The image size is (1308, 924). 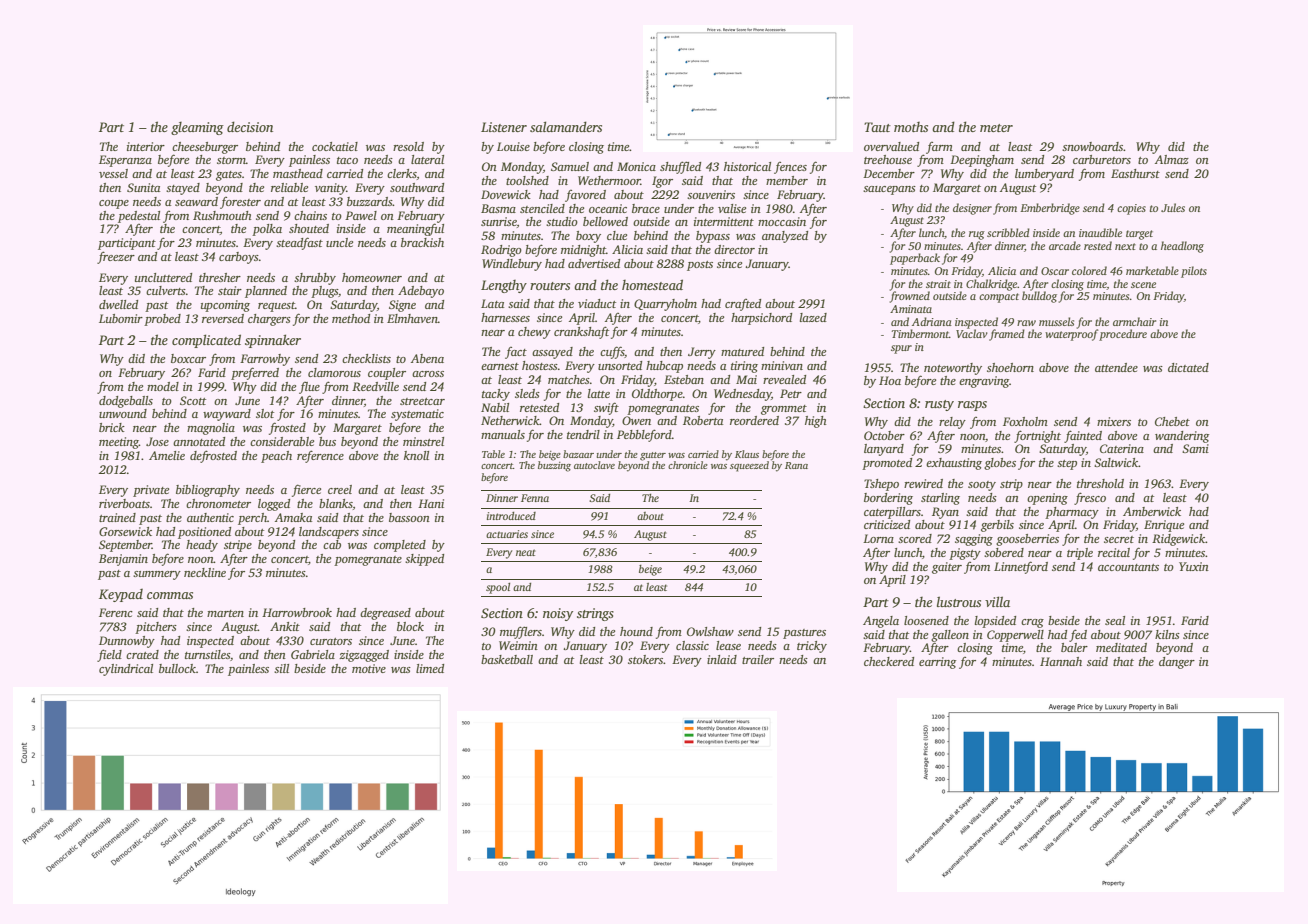 I want to click on relay, so click(x=952, y=423).
